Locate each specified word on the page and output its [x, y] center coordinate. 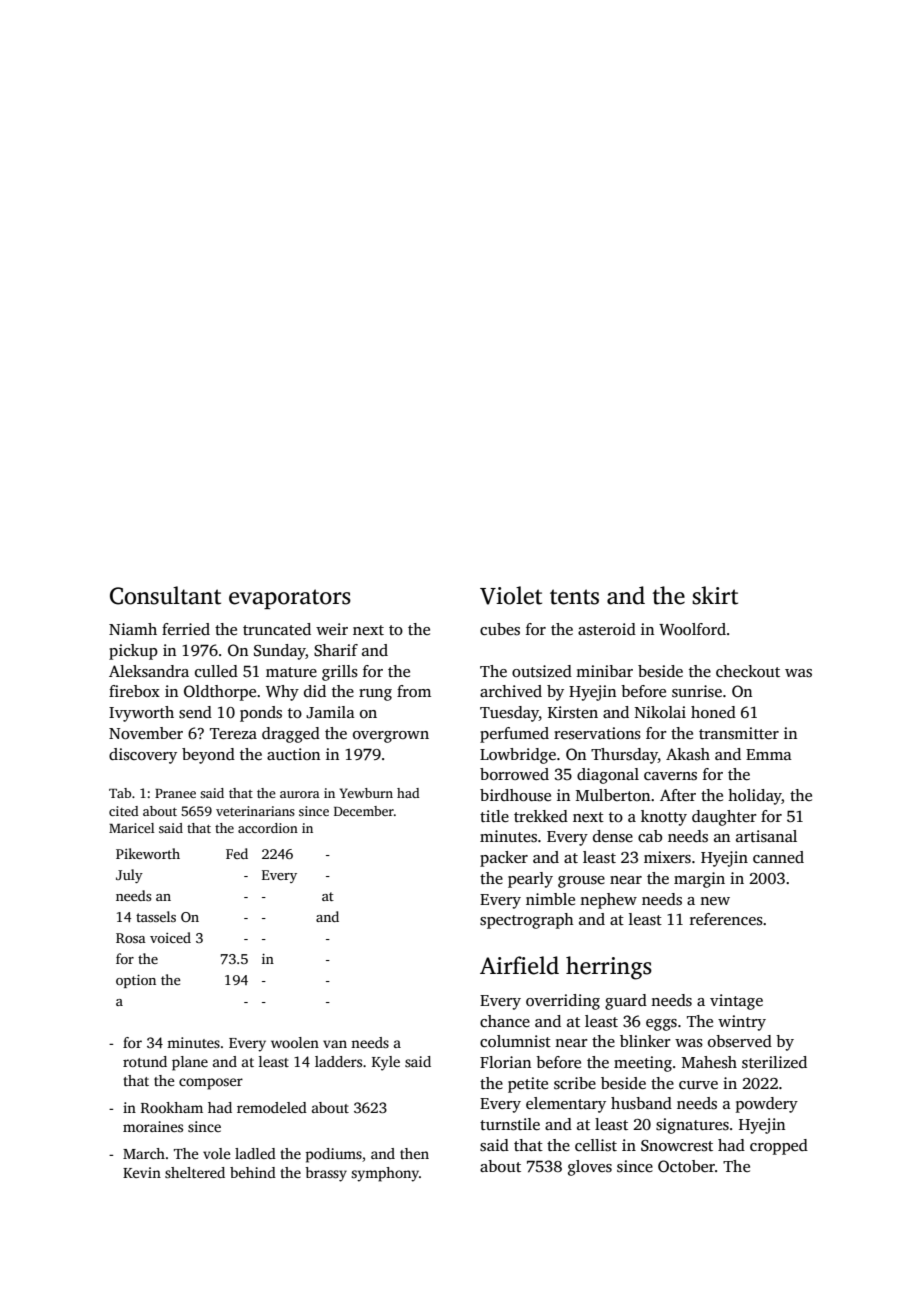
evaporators [290, 599]
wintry [742, 1023]
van [335, 1044]
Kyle [386, 1063]
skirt [715, 595]
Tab [120, 793]
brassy [326, 1174]
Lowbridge [518, 756]
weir [332, 629]
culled [216, 671]
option [136, 981]
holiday [755, 797]
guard [626, 1002]
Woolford [692, 629]
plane [190, 1063]
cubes [500, 629]
